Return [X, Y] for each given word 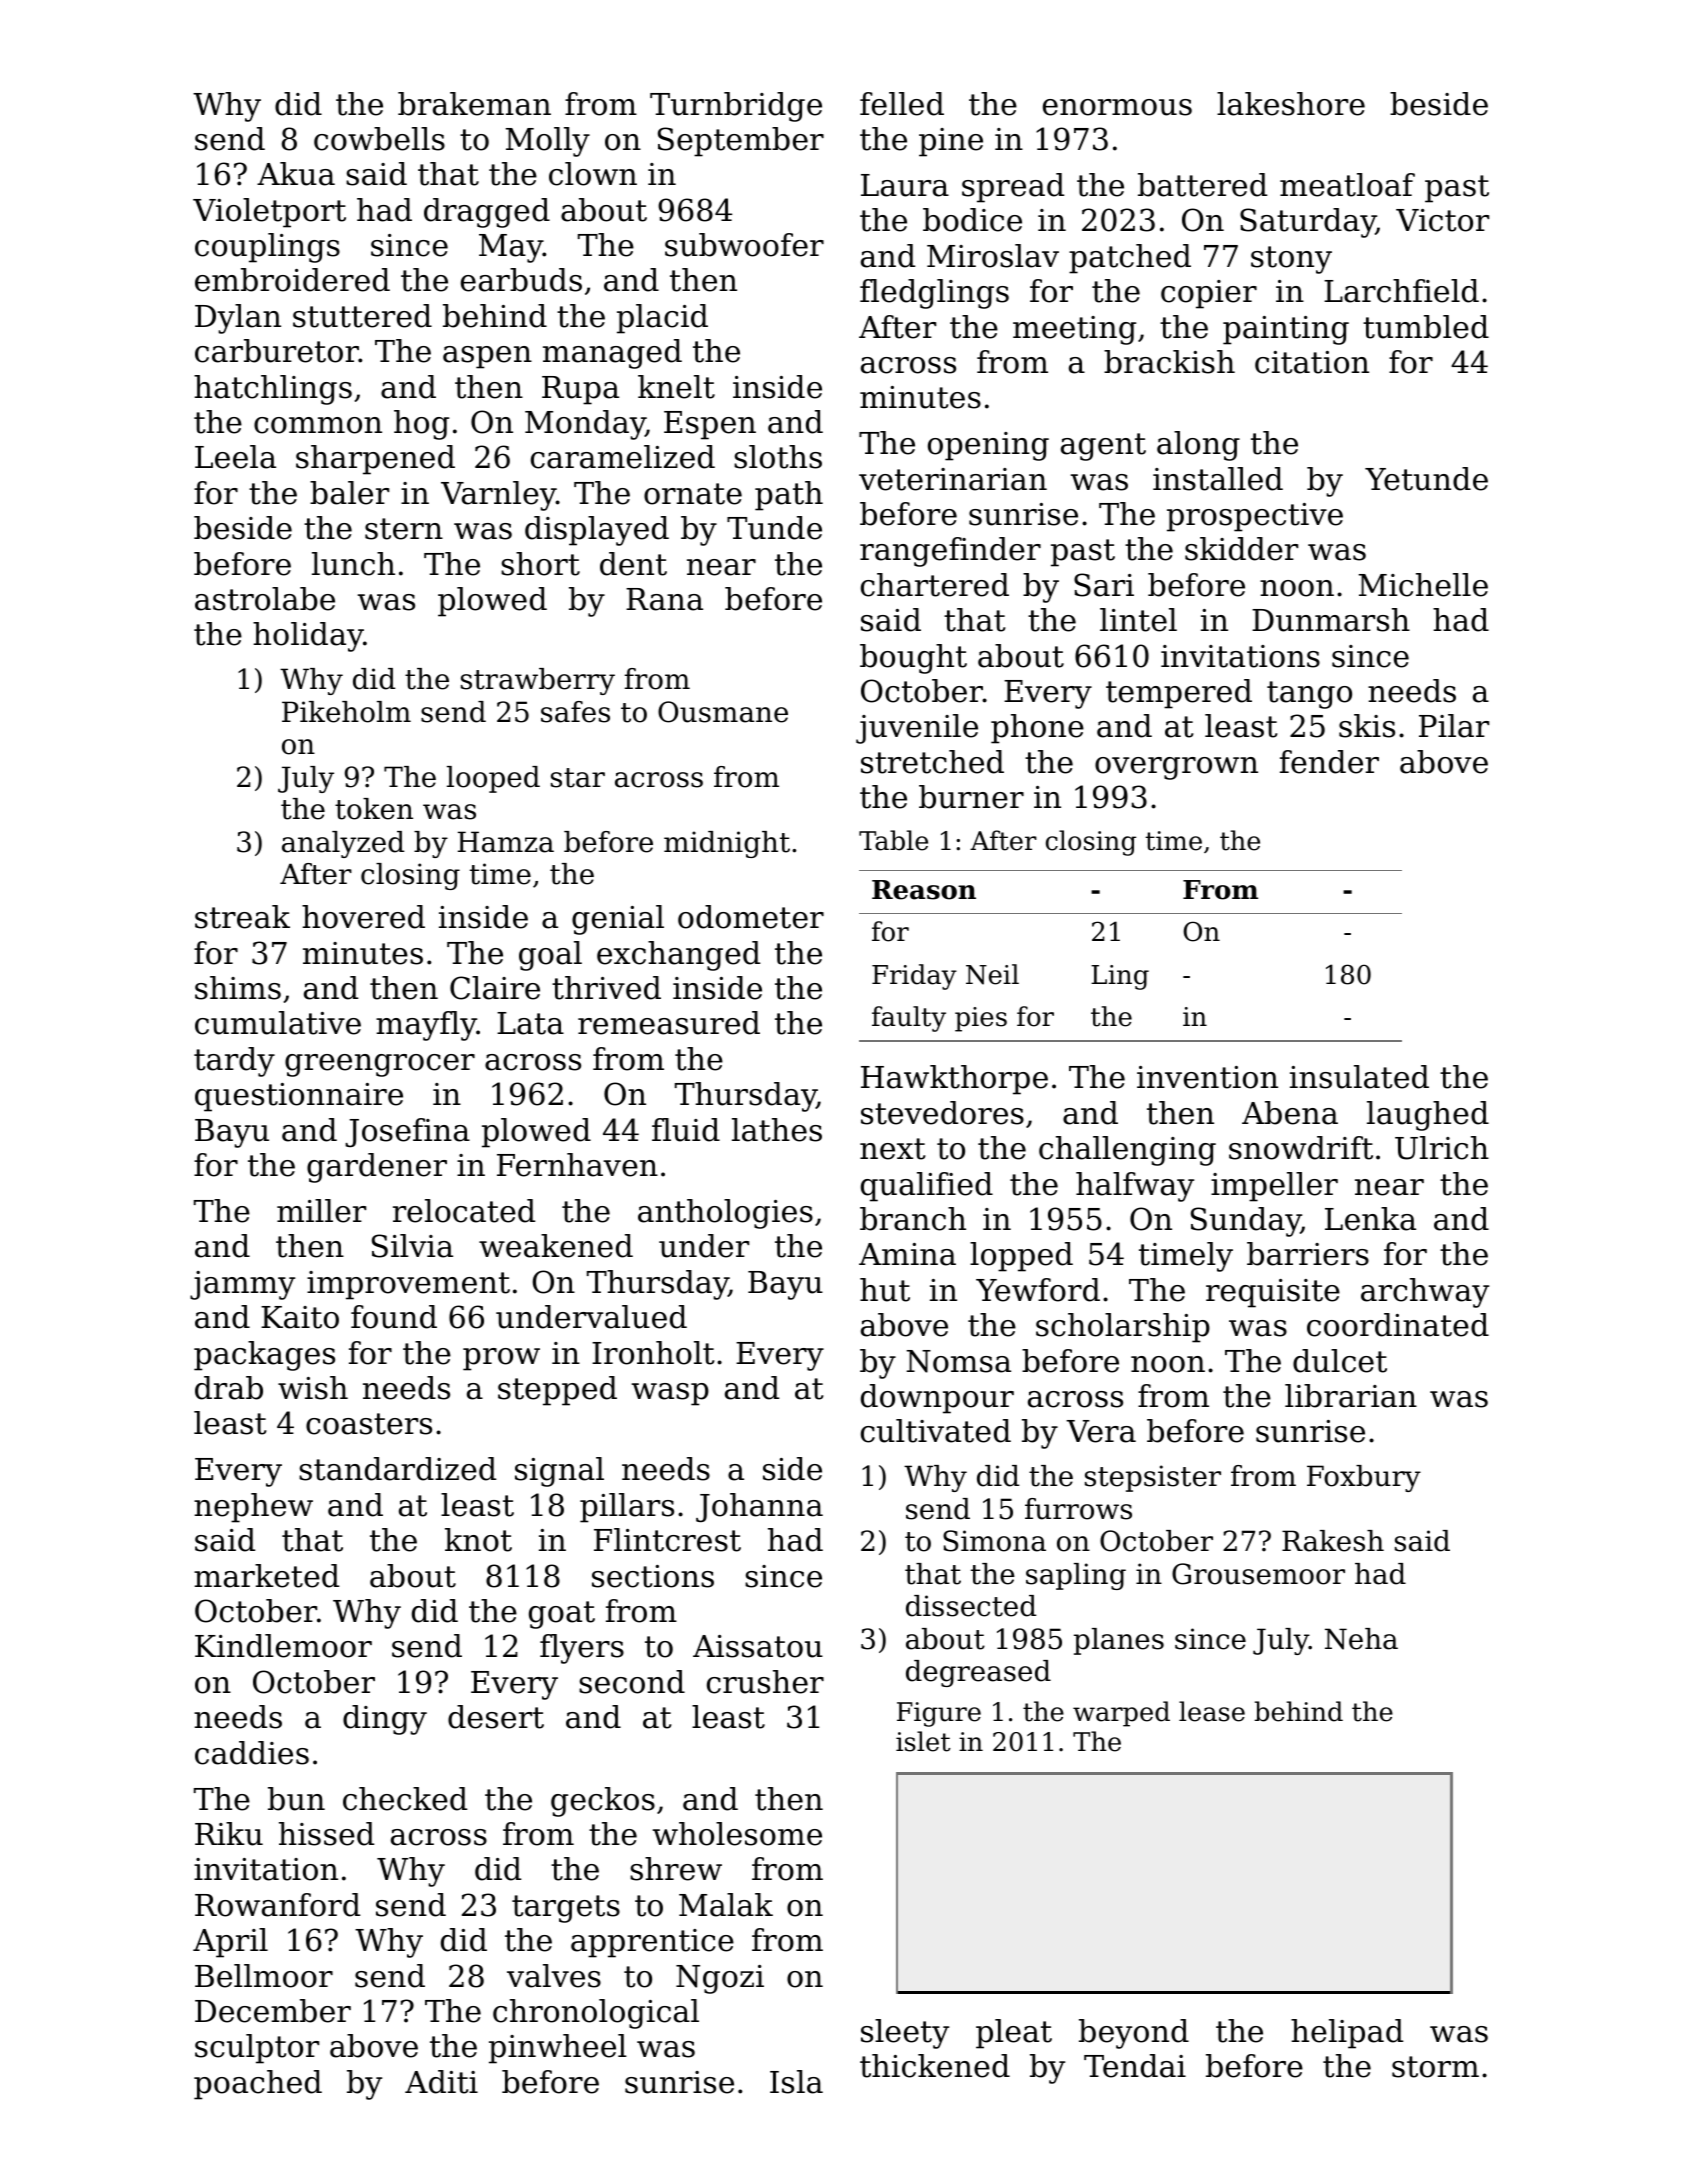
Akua [296, 174]
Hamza [506, 842]
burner [971, 797]
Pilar [1454, 726]
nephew [253, 1508]
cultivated [936, 1431]
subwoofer [744, 245]
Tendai [1135, 2066]
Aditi [441, 2082]
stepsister [1153, 1478]
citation [1312, 362]
